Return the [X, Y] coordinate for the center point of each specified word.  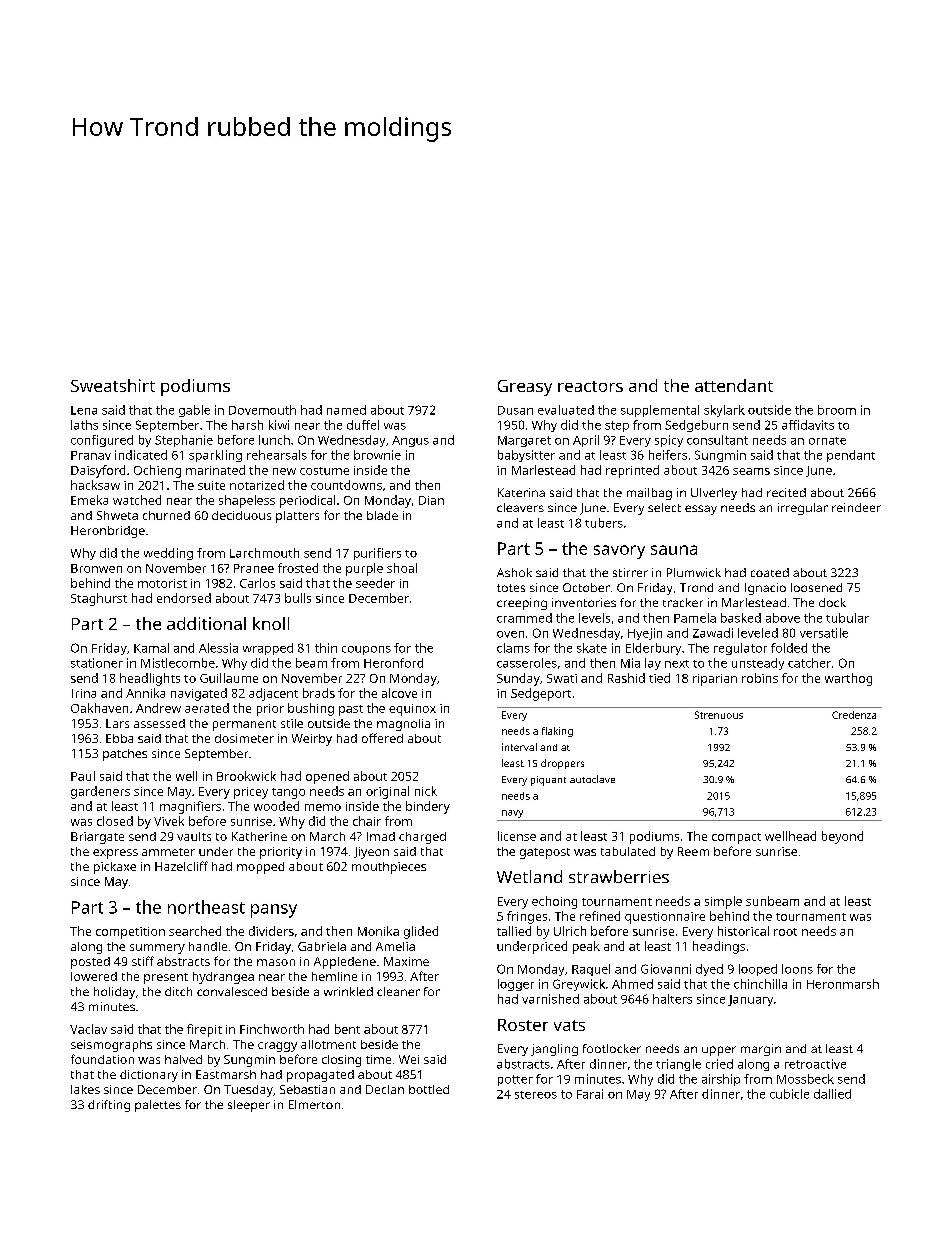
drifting [109, 1106]
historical [743, 931]
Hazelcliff [181, 866]
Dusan [515, 410]
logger [516, 985]
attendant [734, 385]
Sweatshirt [113, 385]
